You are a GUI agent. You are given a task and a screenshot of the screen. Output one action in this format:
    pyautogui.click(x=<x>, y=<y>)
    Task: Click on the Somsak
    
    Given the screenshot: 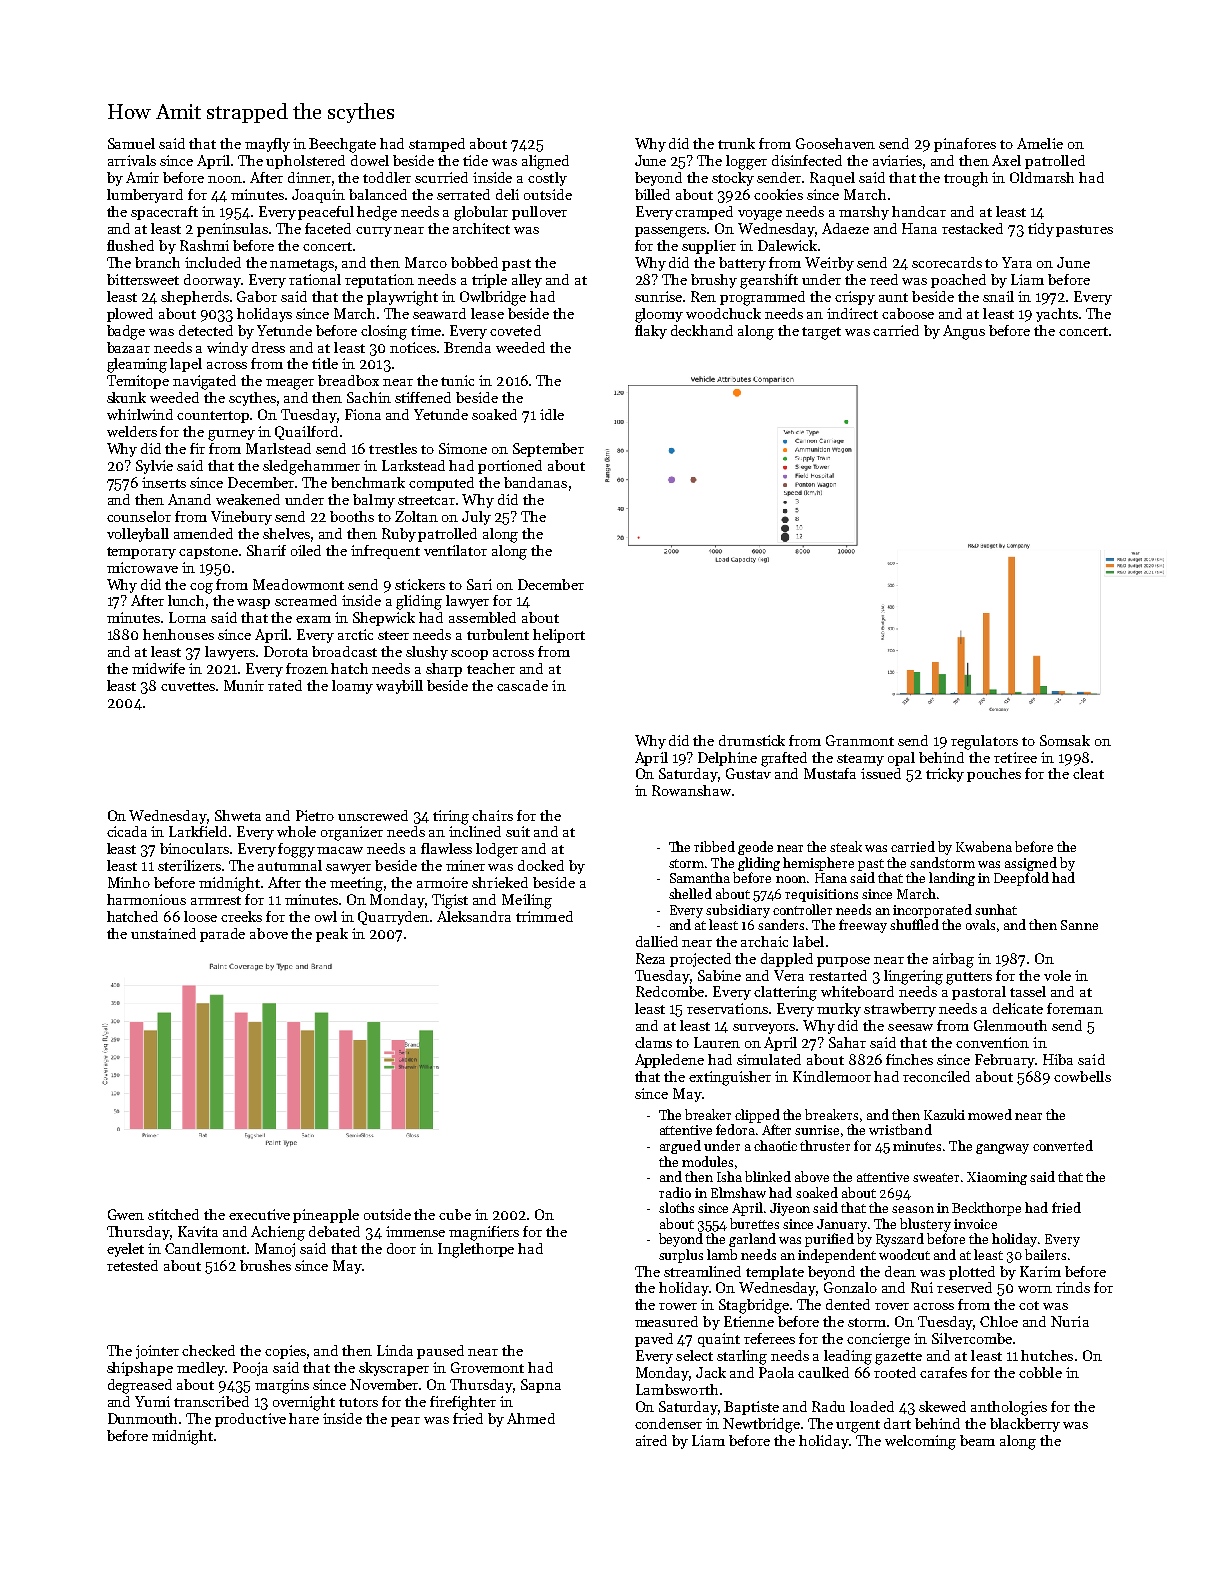 What is the action you would take?
    pyautogui.click(x=1065, y=740)
